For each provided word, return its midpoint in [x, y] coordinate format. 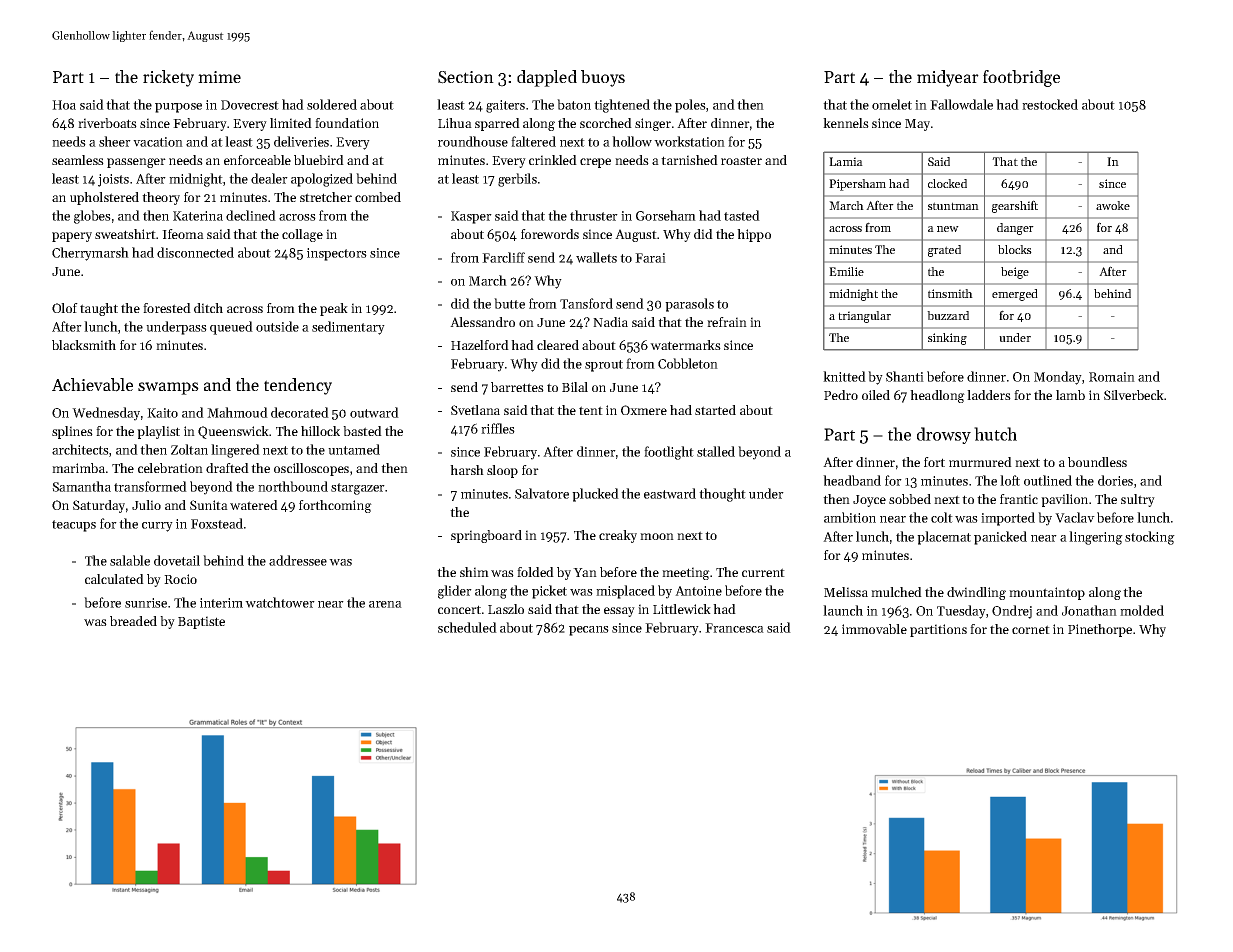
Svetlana [475, 410]
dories [1115, 480]
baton [574, 104]
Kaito [162, 413]
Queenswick [233, 432]
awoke [1113, 205]
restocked [1050, 104]
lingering [1096, 538]
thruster [594, 215]
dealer [269, 178]
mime [219, 77]
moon [657, 536]
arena [385, 604]
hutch [995, 434]
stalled [716, 451]
